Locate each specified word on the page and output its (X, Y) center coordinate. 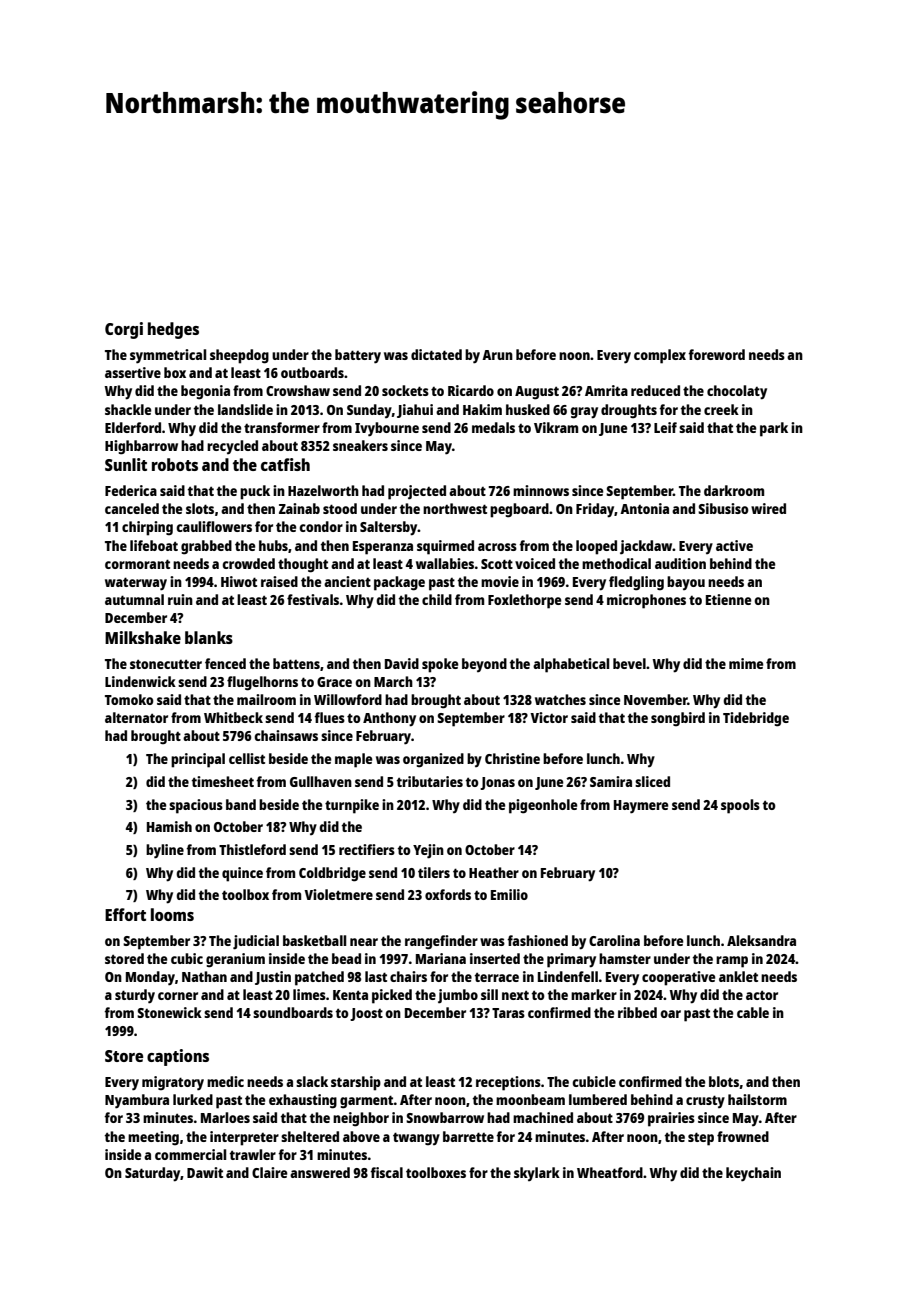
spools (740, 806)
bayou (686, 583)
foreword (716, 354)
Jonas (497, 783)
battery (358, 356)
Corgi (124, 330)
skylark (537, 1174)
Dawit (205, 1172)
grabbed (206, 547)
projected (417, 492)
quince (242, 874)
